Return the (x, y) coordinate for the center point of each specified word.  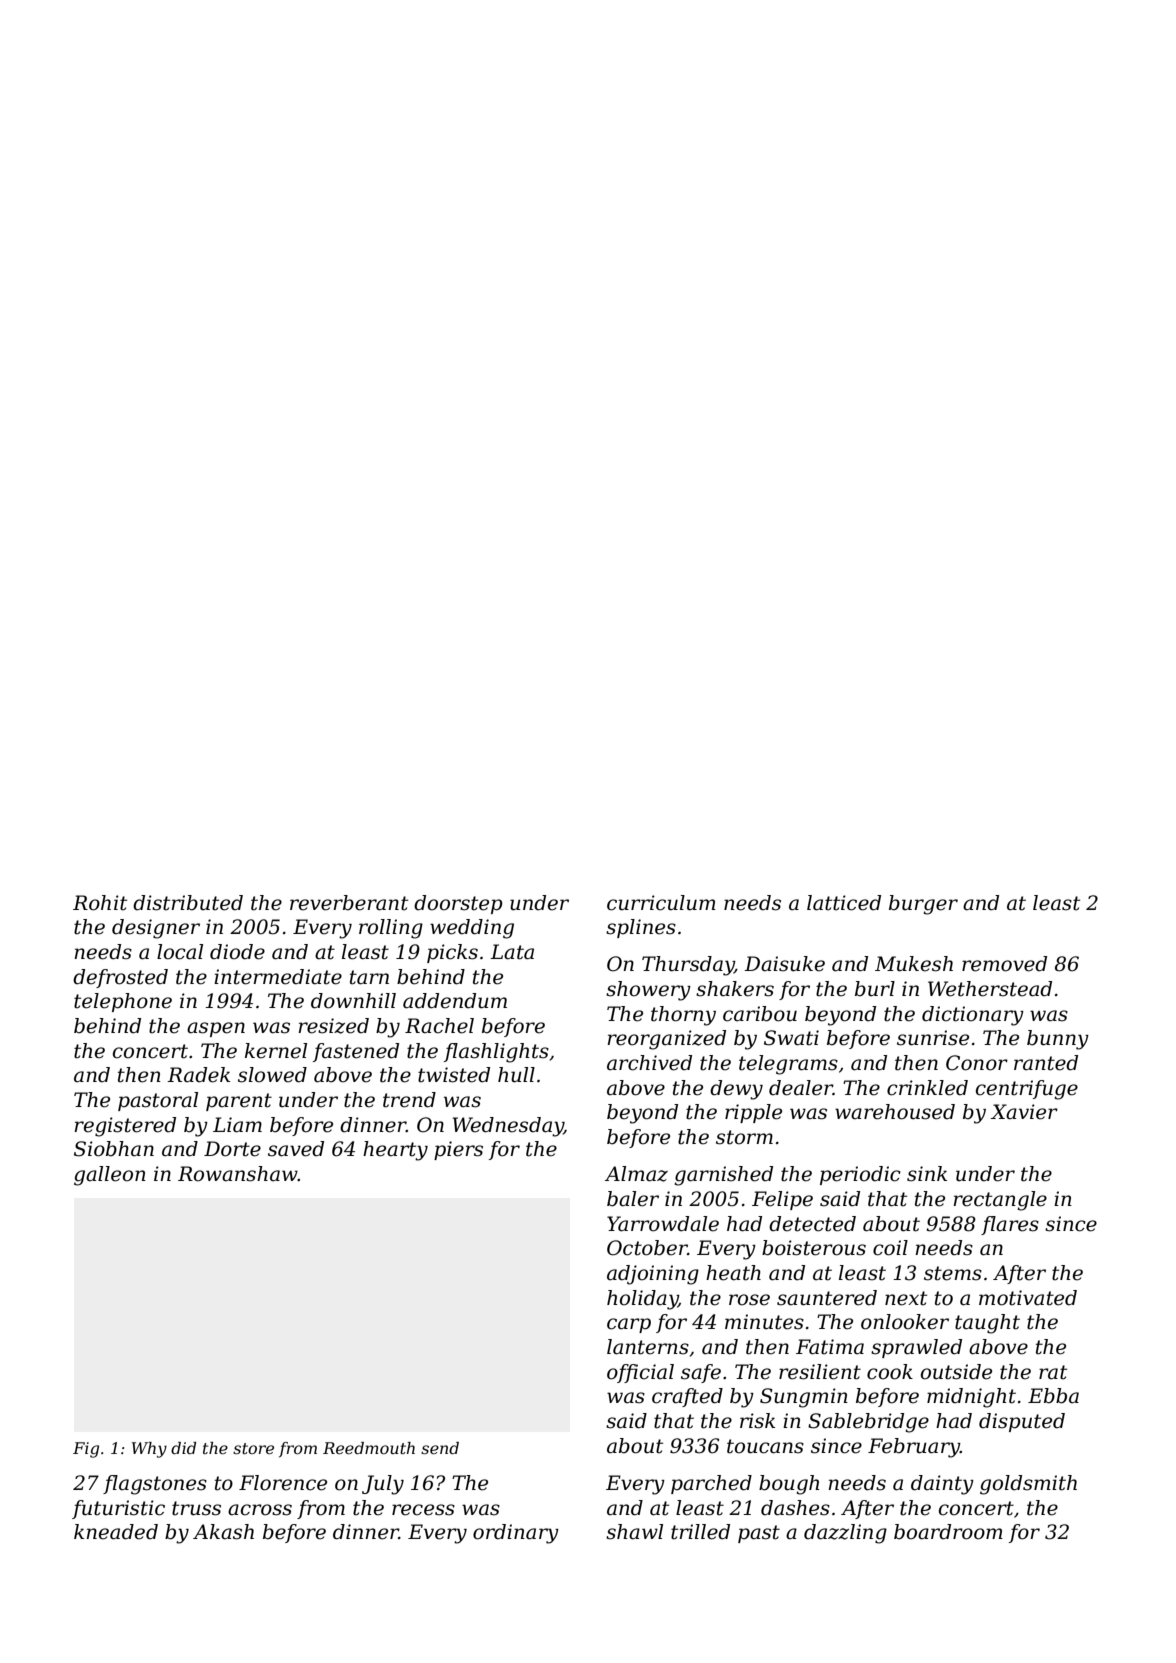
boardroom (948, 1532)
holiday (642, 1300)
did (183, 1448)
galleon (110, 1176)
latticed (844, 903)
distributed (188, 903)
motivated (1028, 1298)
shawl (634, 1532)
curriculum (661, 903)
